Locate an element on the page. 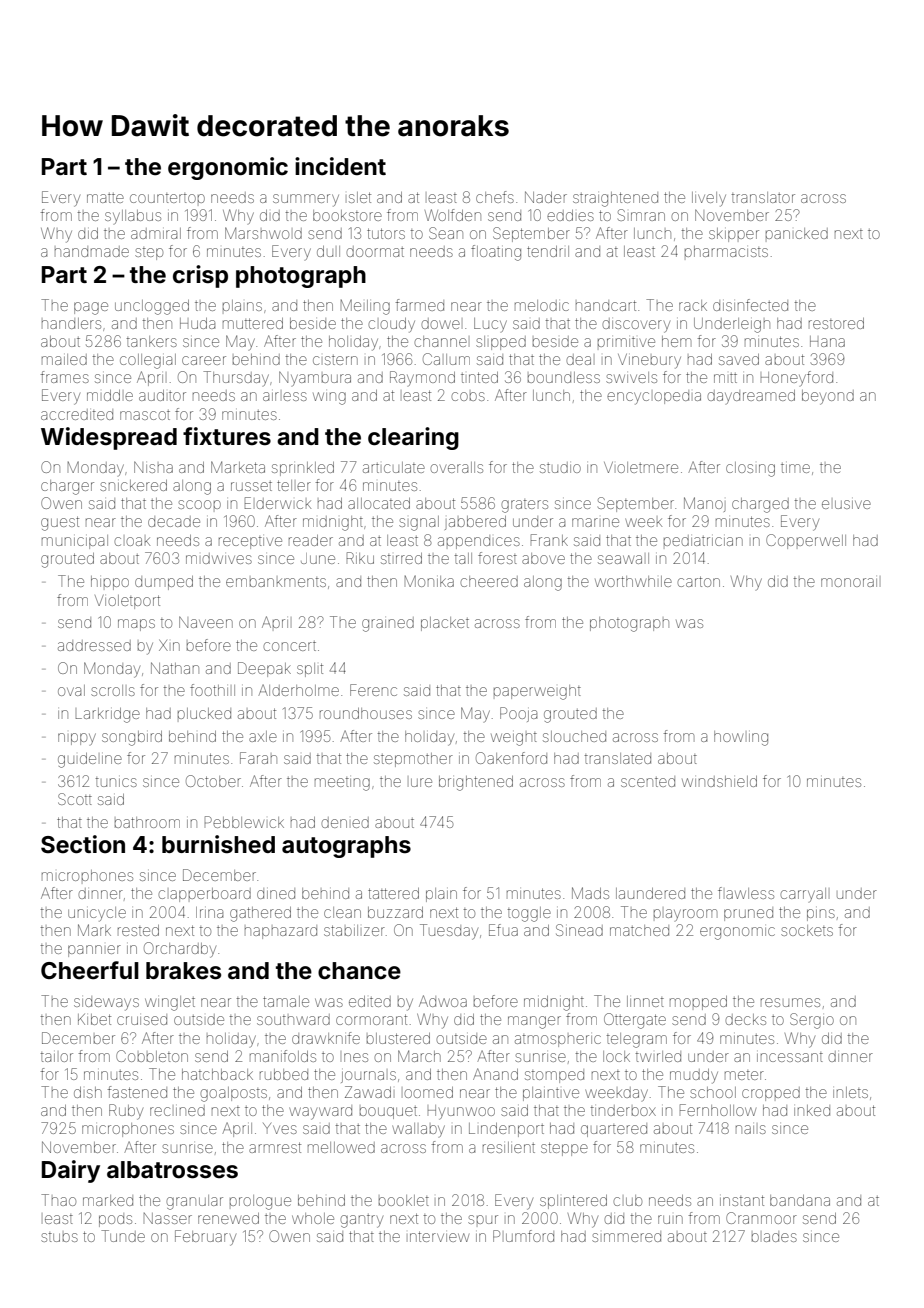  February is located at coordinates (205, 1238).
